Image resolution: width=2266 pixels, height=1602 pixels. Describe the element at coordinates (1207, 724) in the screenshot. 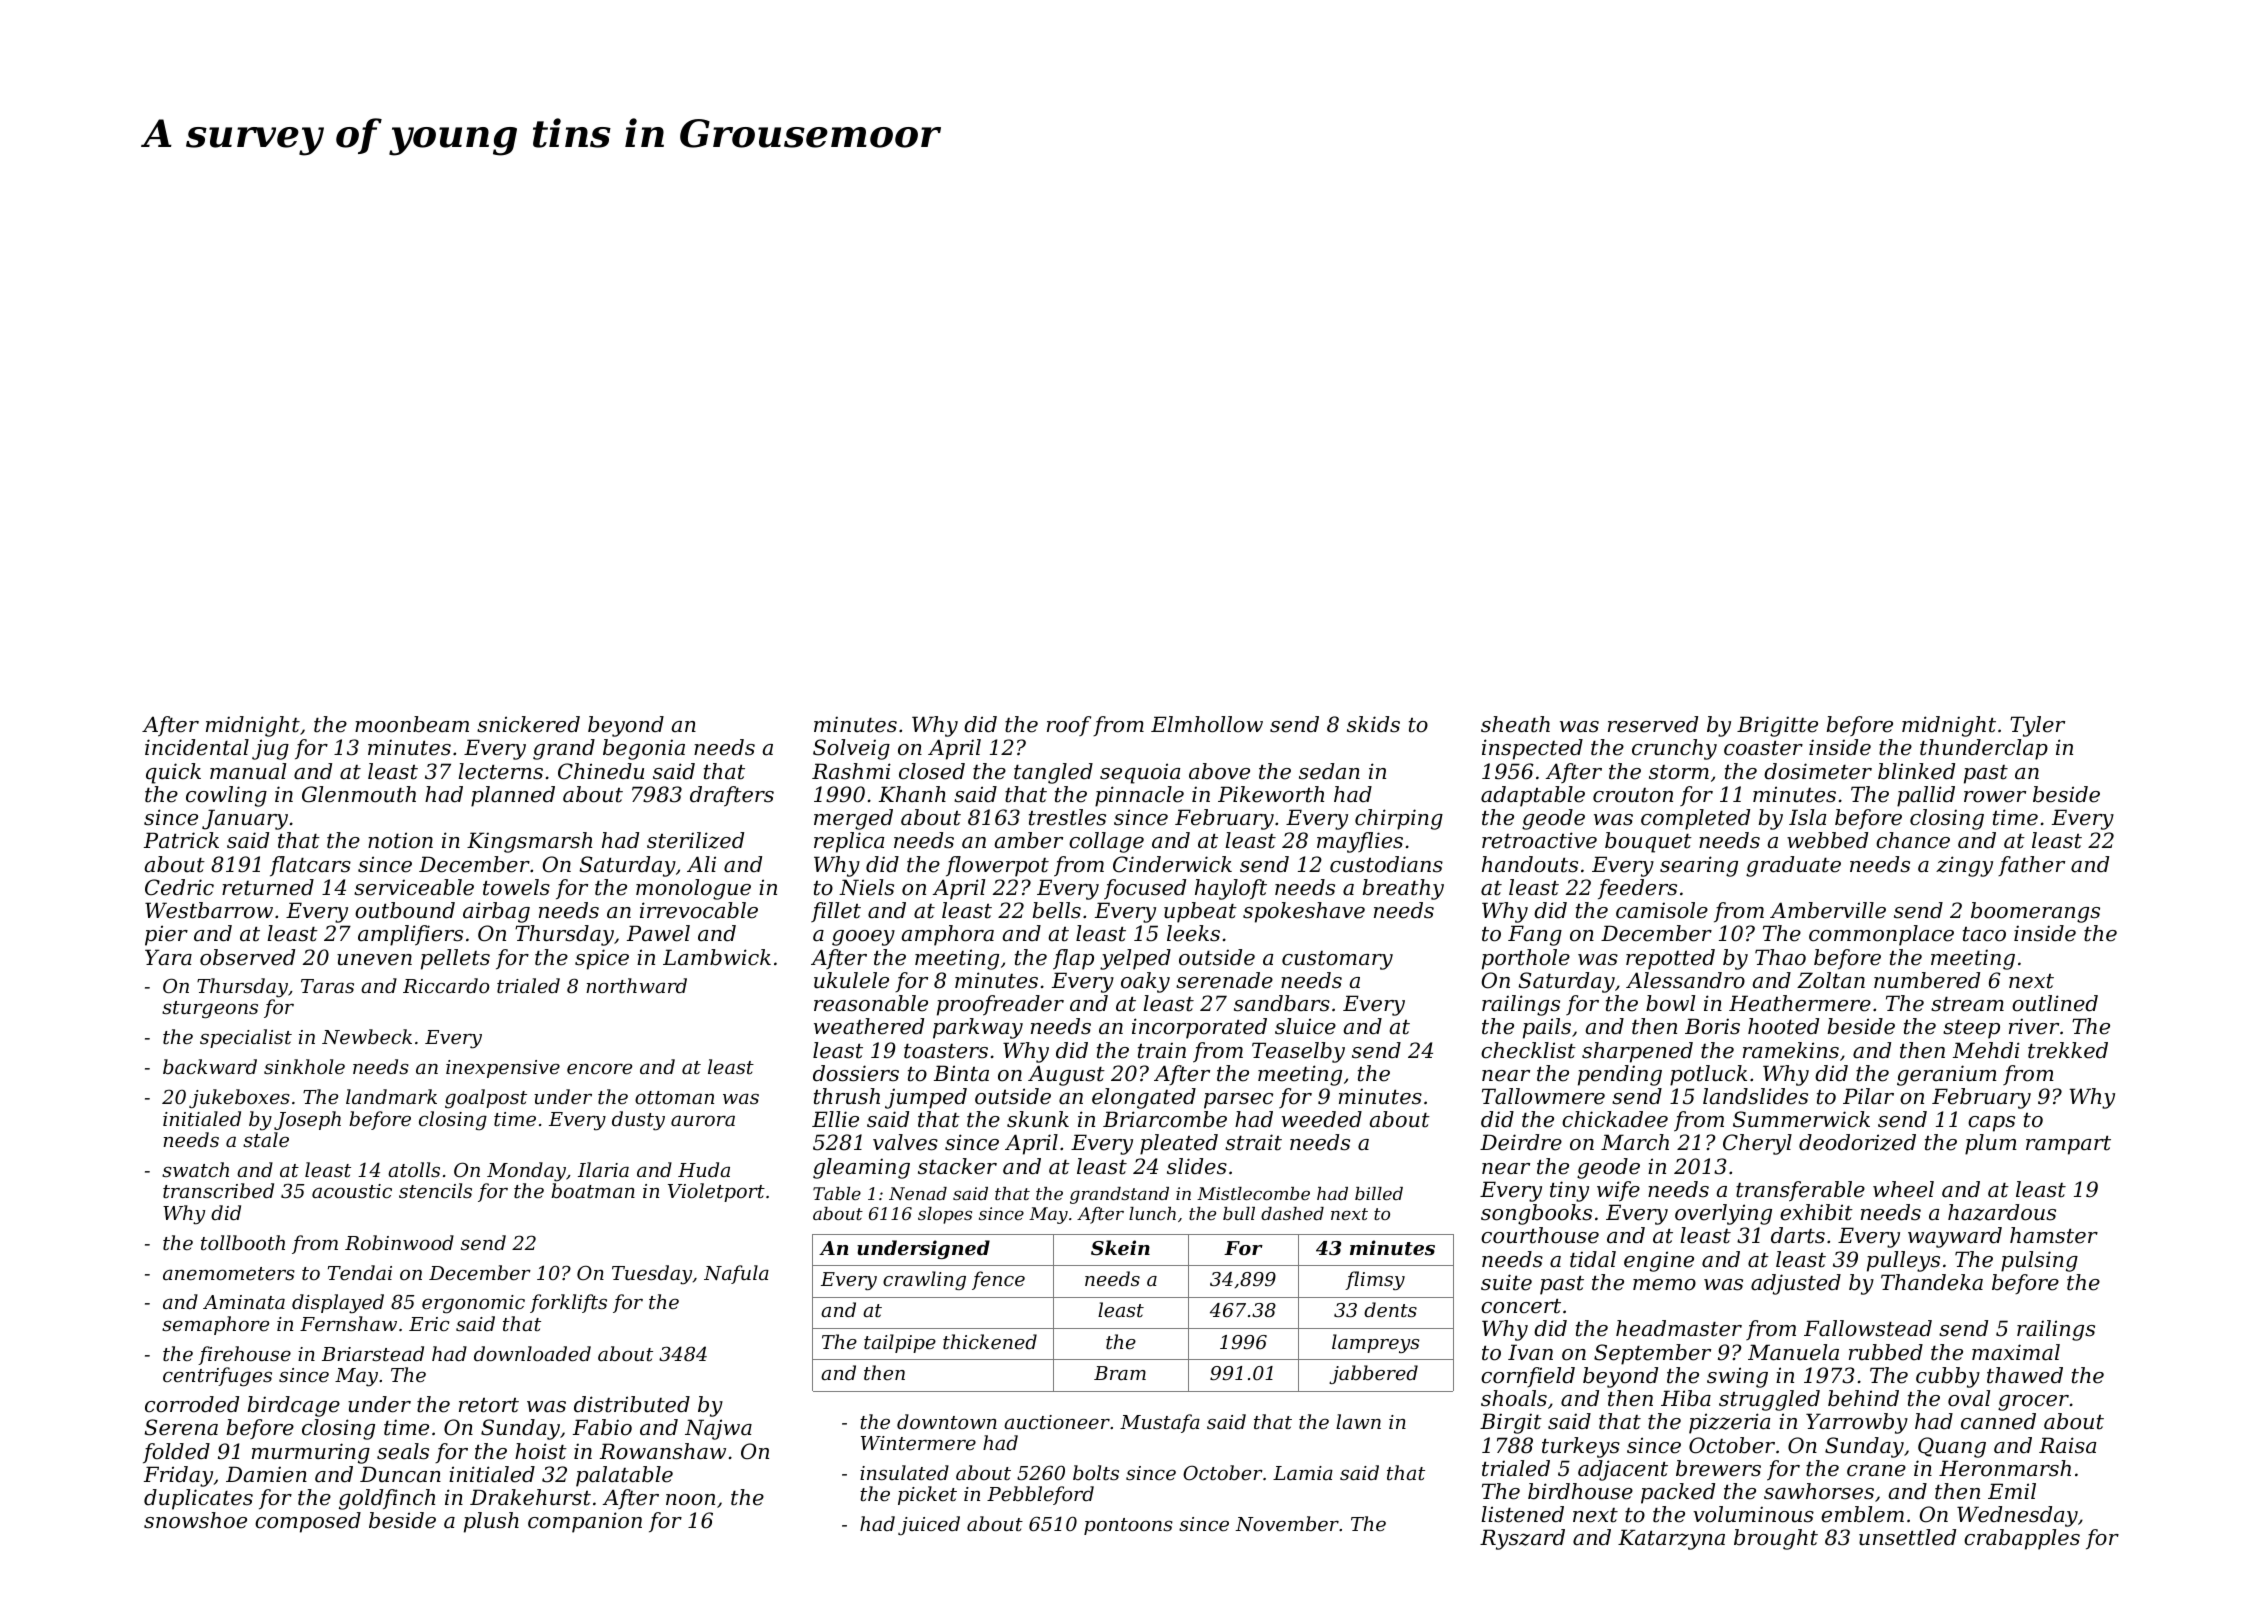

I see `Elmhollow` at that location.
